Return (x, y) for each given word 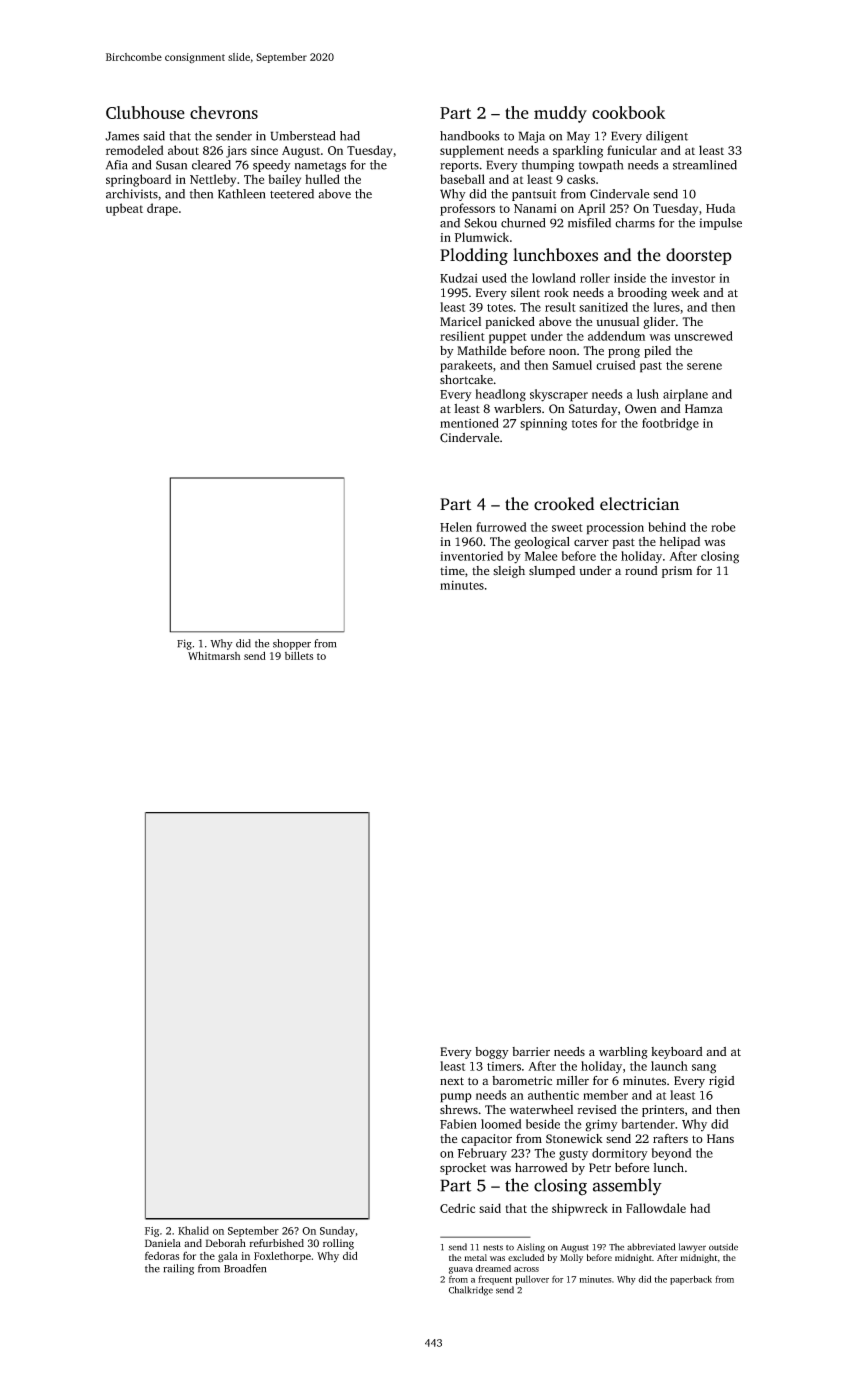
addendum (616, 336)
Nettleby (213, 180)
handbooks (470, 136)
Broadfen (245, 1268)
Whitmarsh (214, 655)
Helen (456, 527)
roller (595, 278)
